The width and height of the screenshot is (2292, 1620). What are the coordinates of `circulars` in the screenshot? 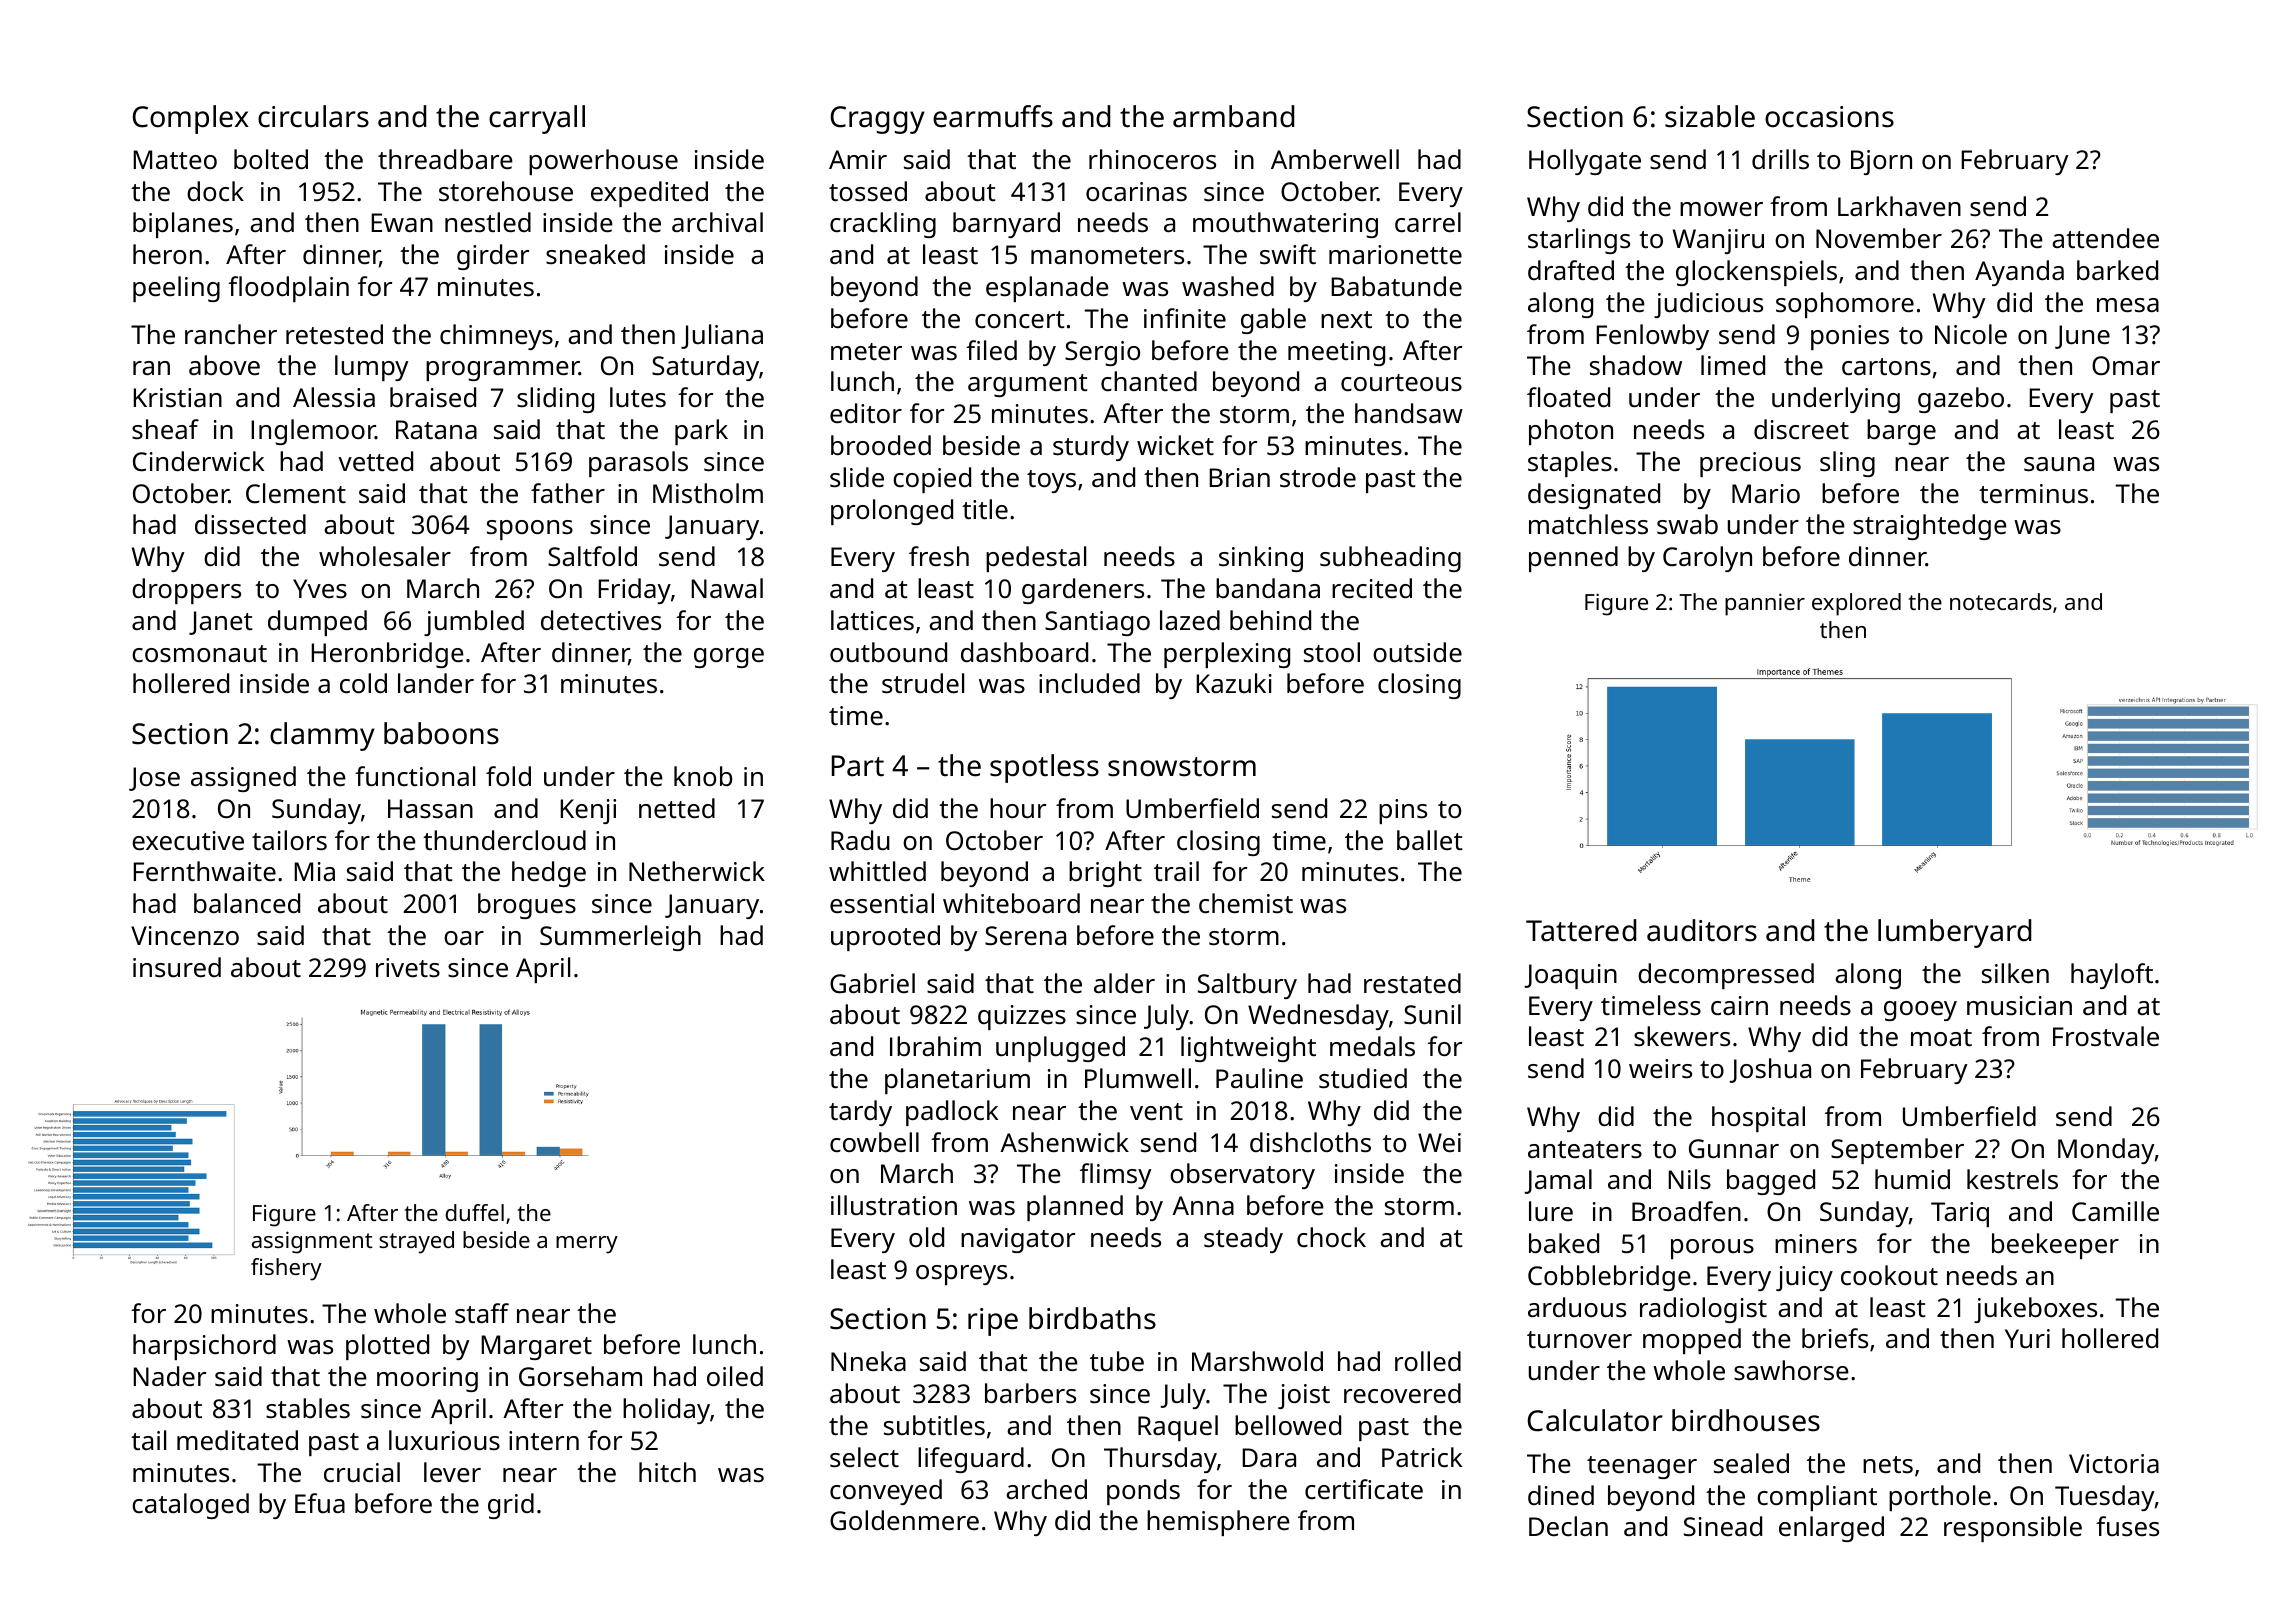 It's located at (313, 116).
